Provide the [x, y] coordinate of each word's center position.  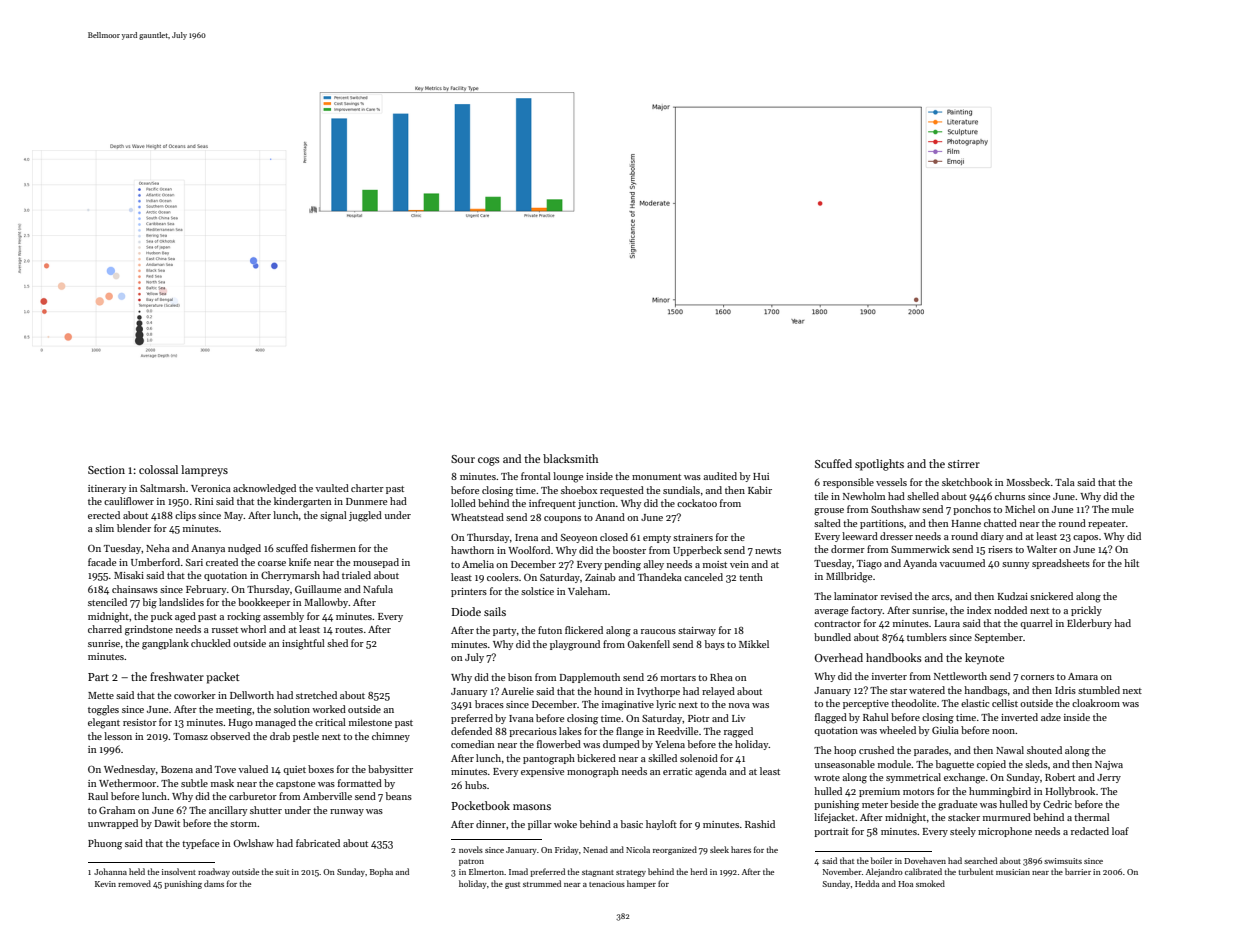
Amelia [478, 564]
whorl [253, 629]
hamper [641, 884]
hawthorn [472, 550]
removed [134, 883]
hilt [1131, 563]
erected [104, 515]
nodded [1010, 610]
